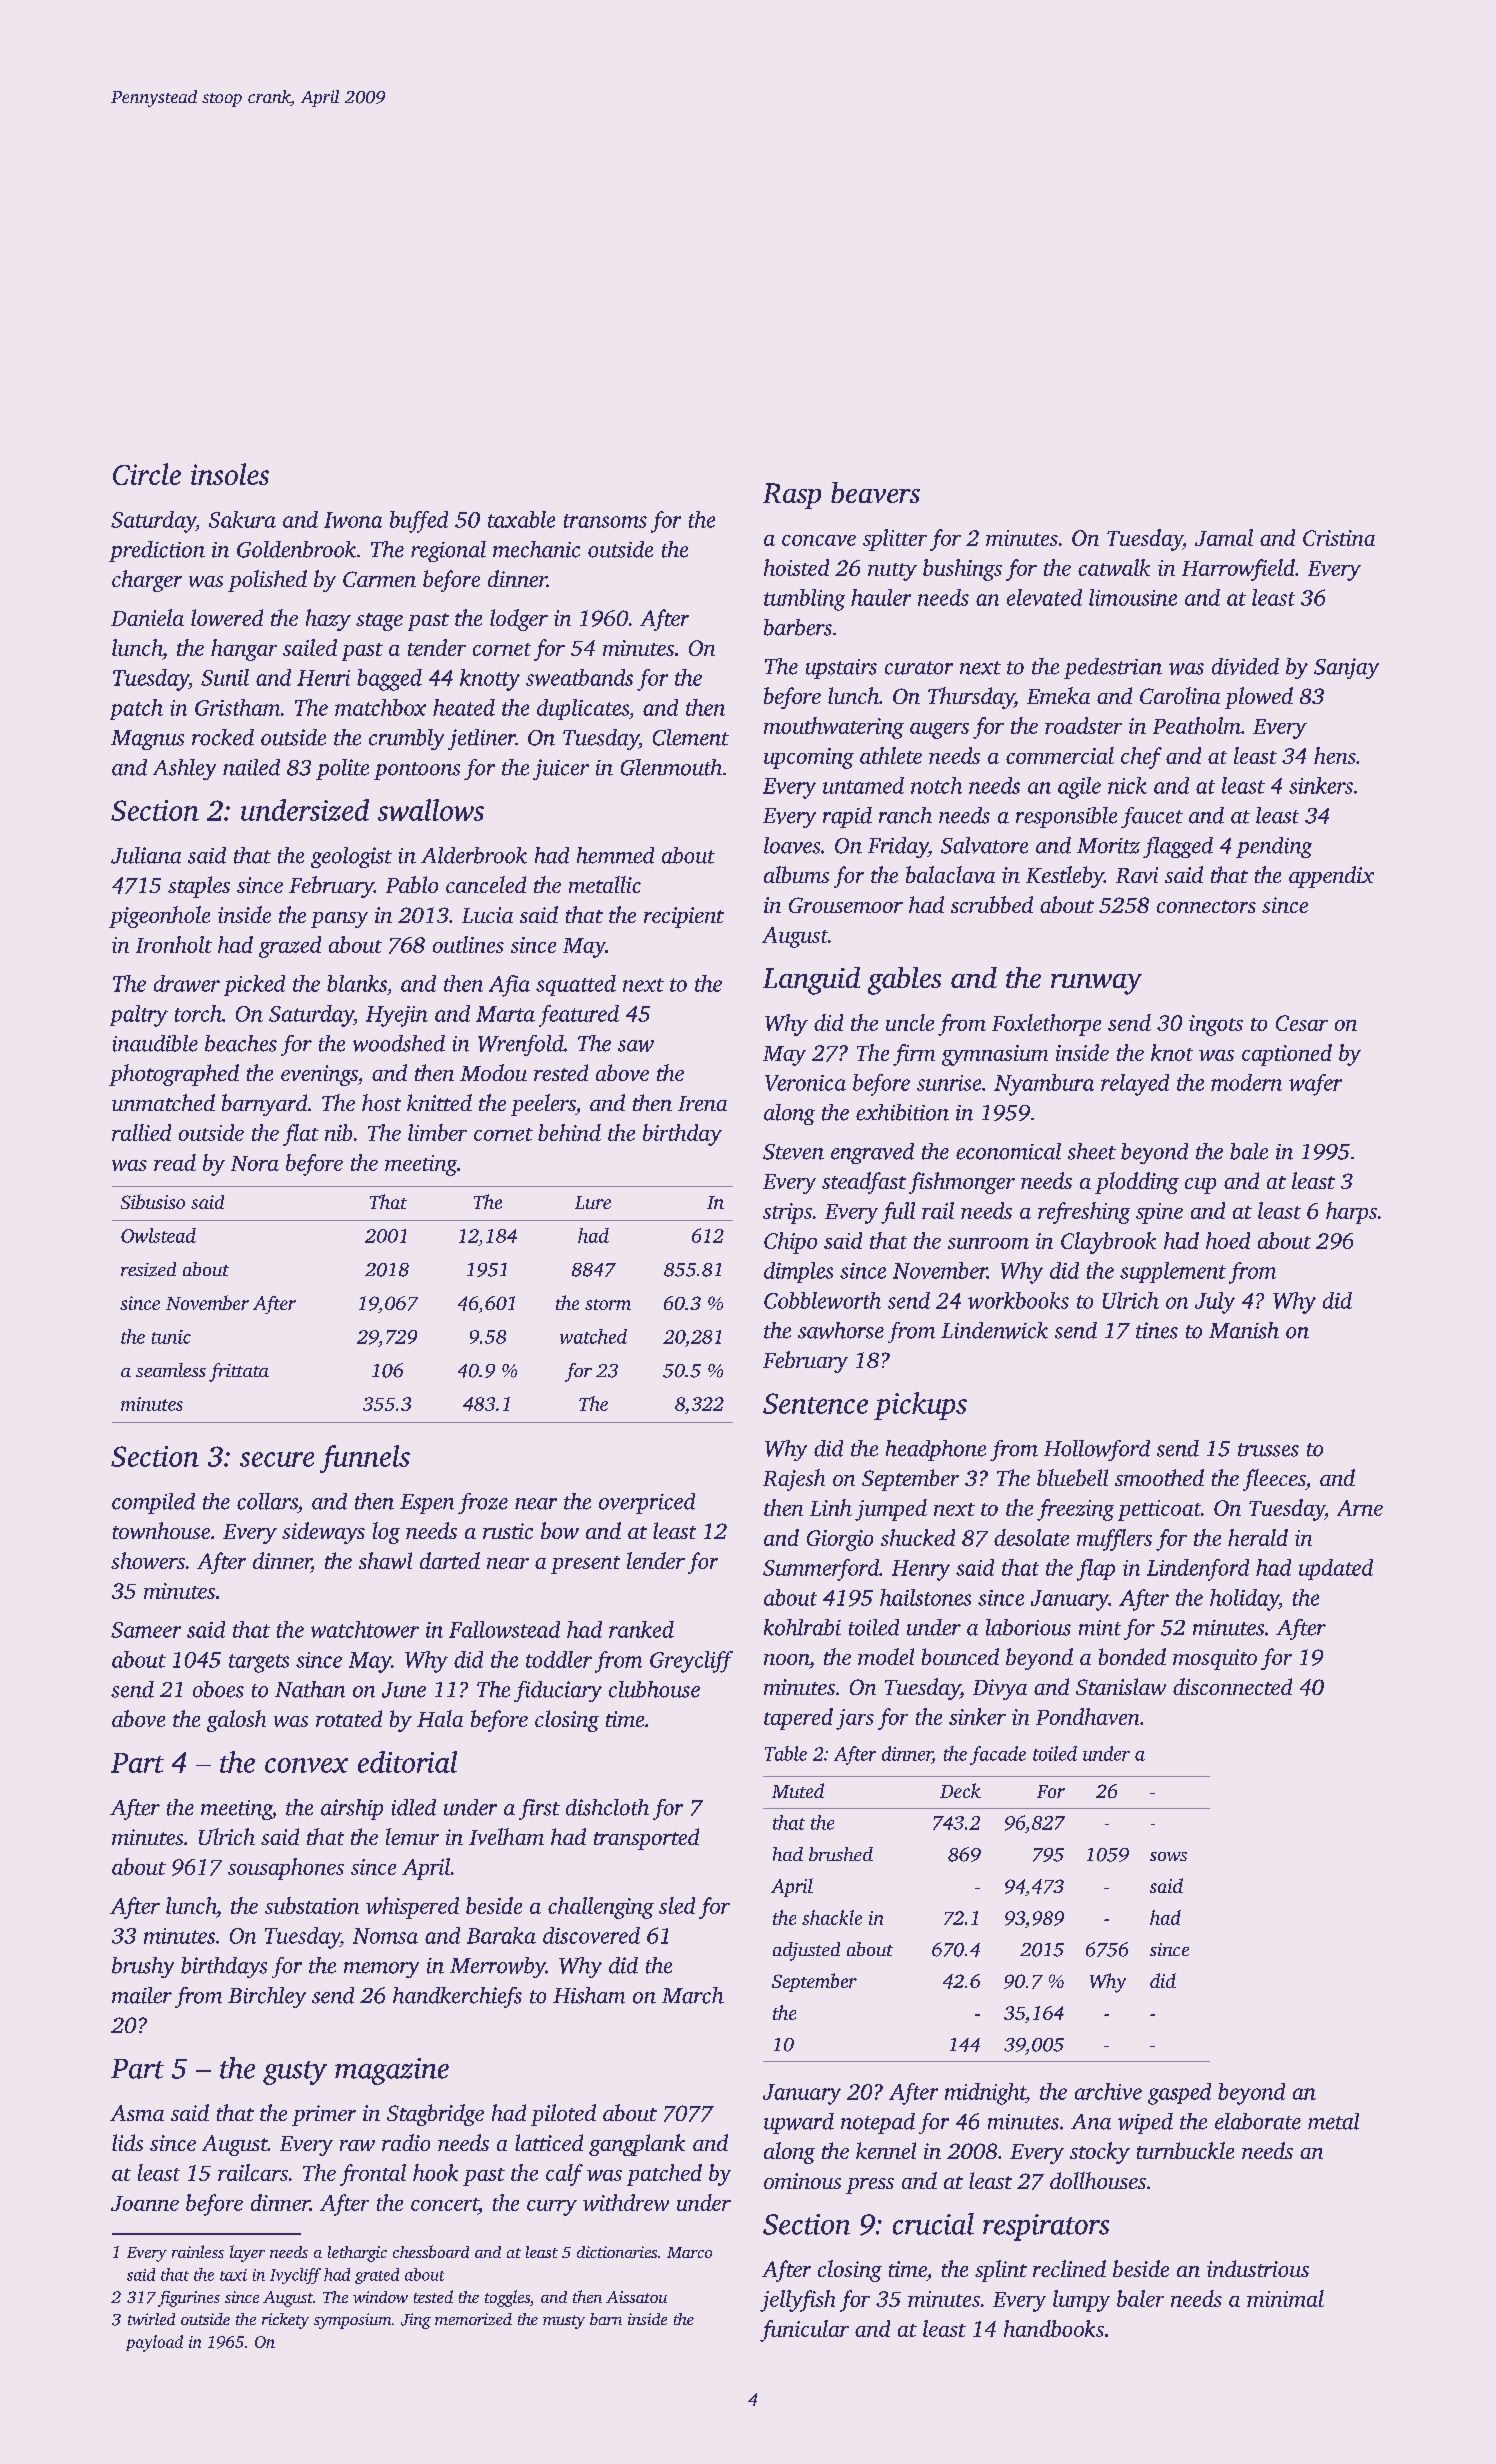 The width and height of the screenshot is (1496, 2464). What do you see at coordinates (147, 474) in the screenshot?
I see `Circle` at bounding box center [147, 474].
